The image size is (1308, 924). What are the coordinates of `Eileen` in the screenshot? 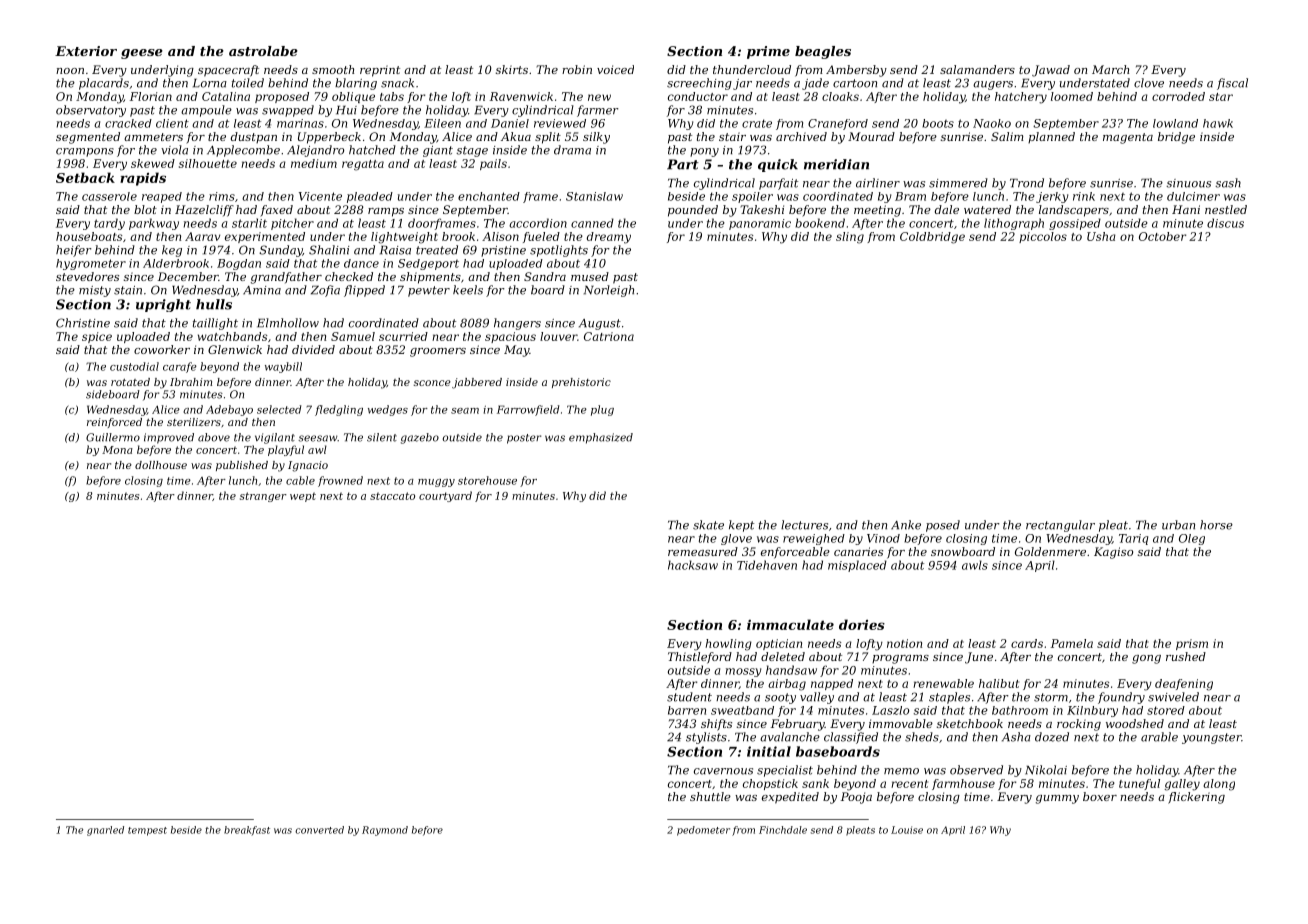 It's located at (442, 123).
